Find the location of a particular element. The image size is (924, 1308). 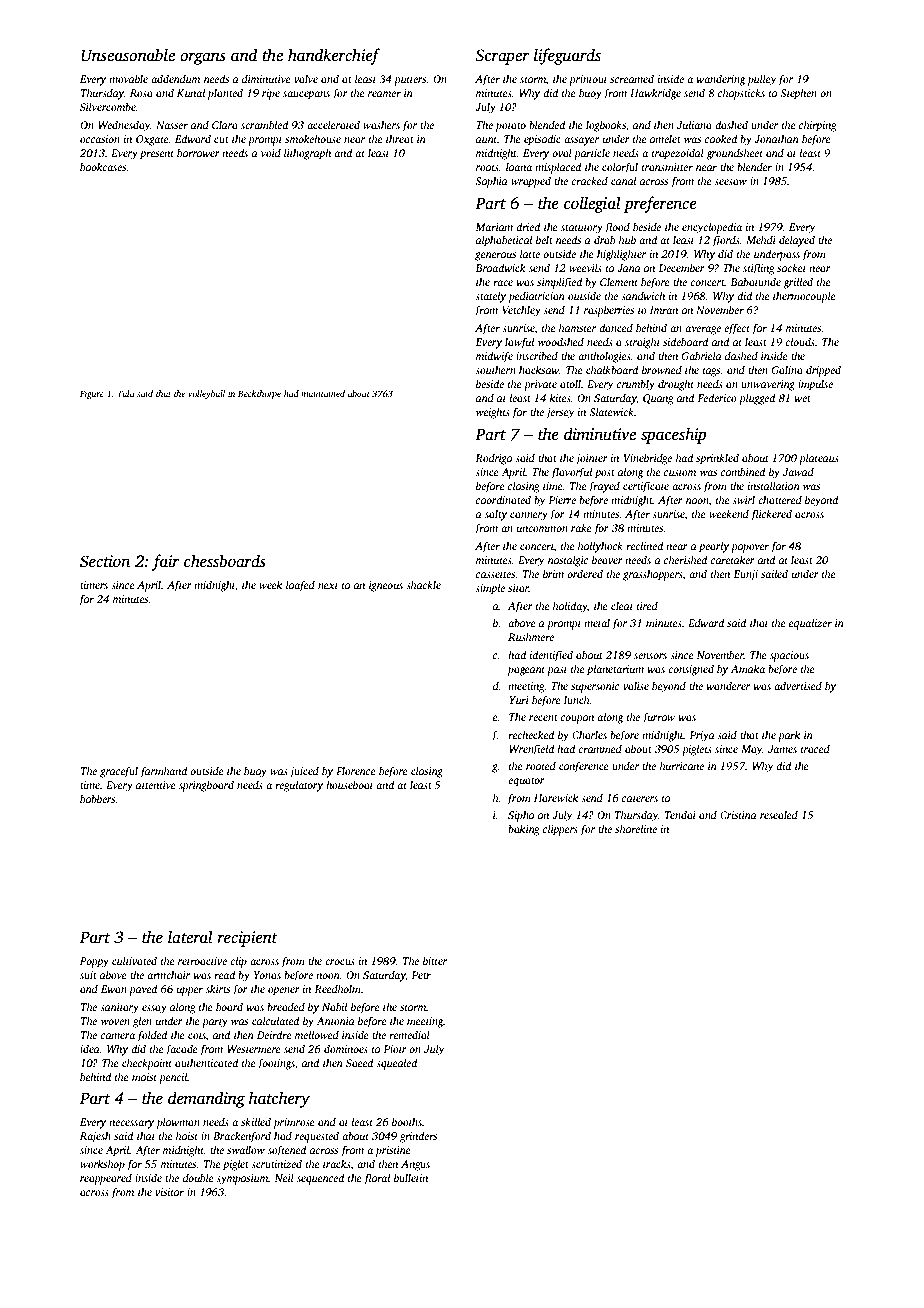

loafed is located at coordinates (300, 586).
